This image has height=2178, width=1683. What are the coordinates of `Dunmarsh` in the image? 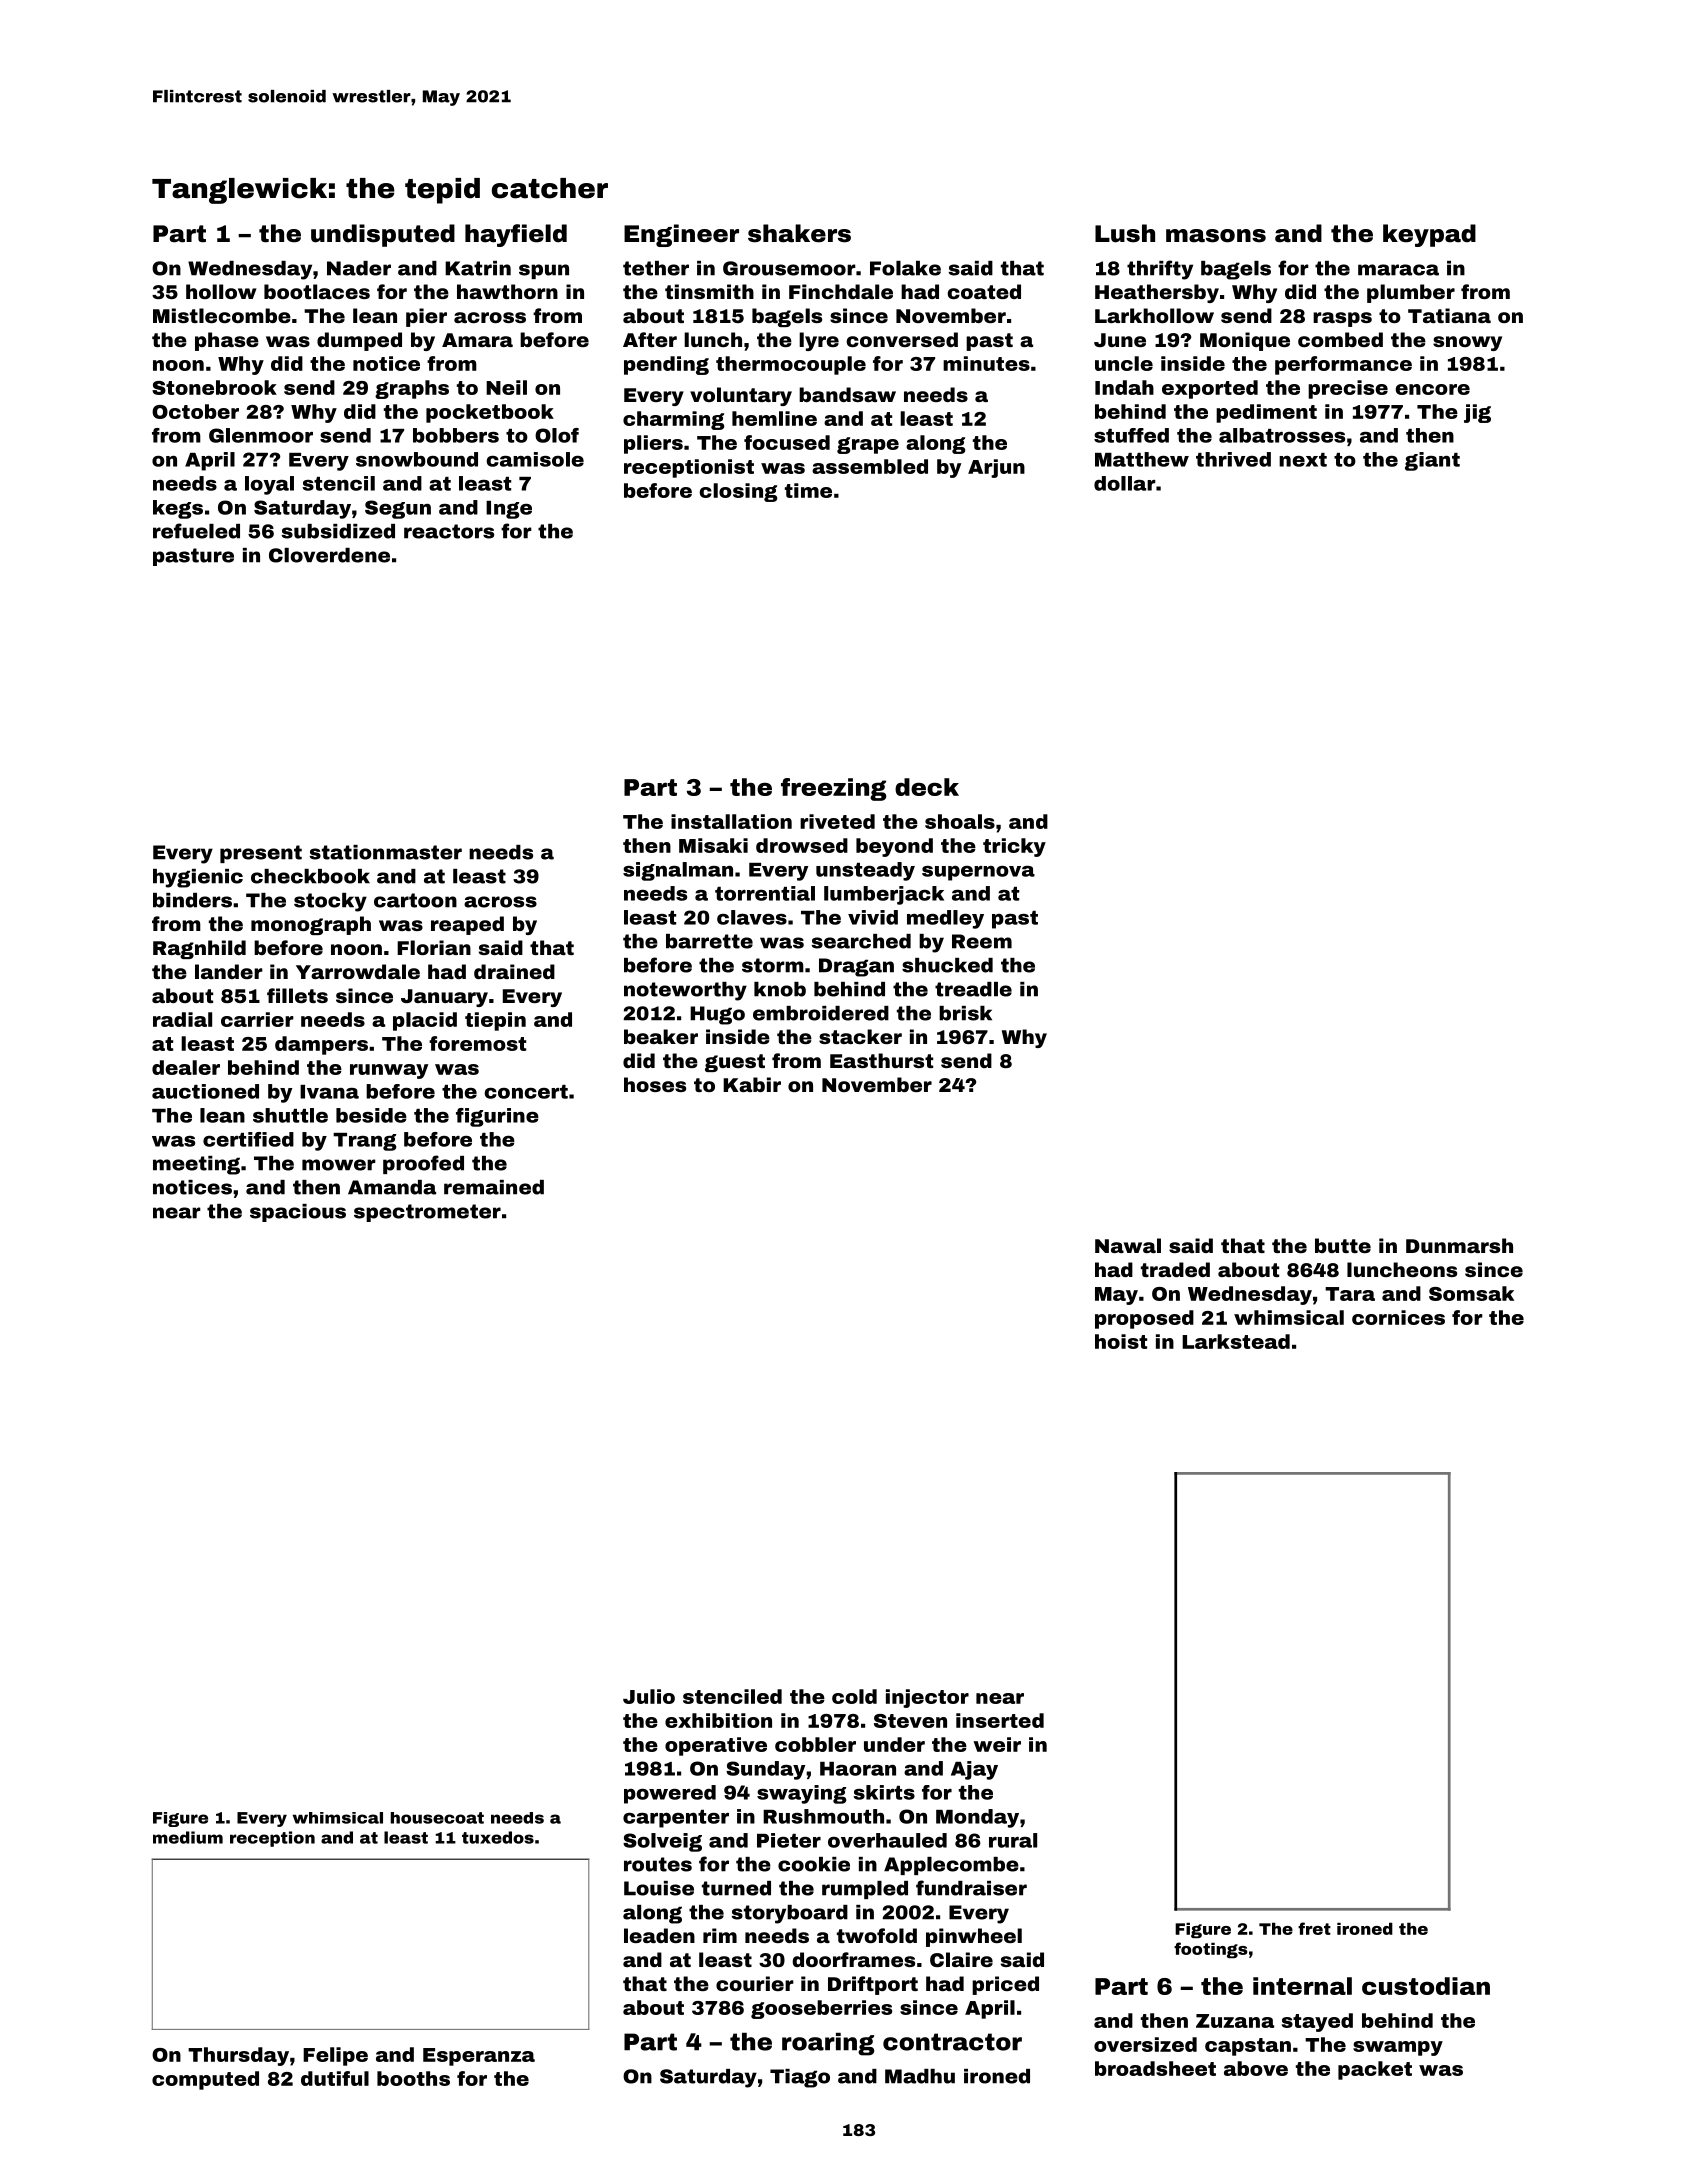 It's located at (1459, 1245).
